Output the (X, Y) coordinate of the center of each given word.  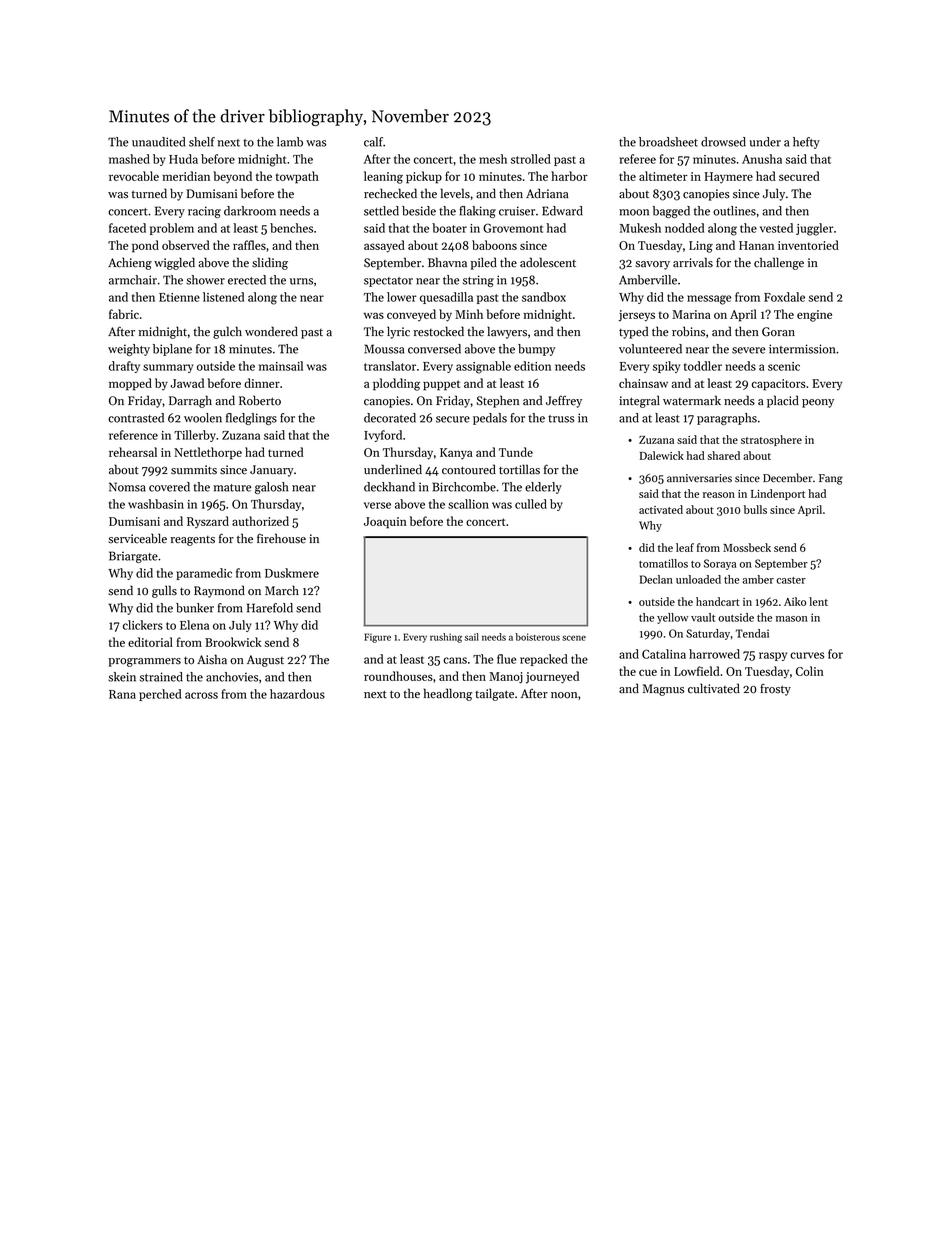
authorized (260, 521)
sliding (270, 263)
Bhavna (447, 262)
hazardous (297, 694)
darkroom (250, 211)
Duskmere (292, 573)
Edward (562, 211)
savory (652, 265)
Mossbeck (747, 547)
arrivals (693, 262)
